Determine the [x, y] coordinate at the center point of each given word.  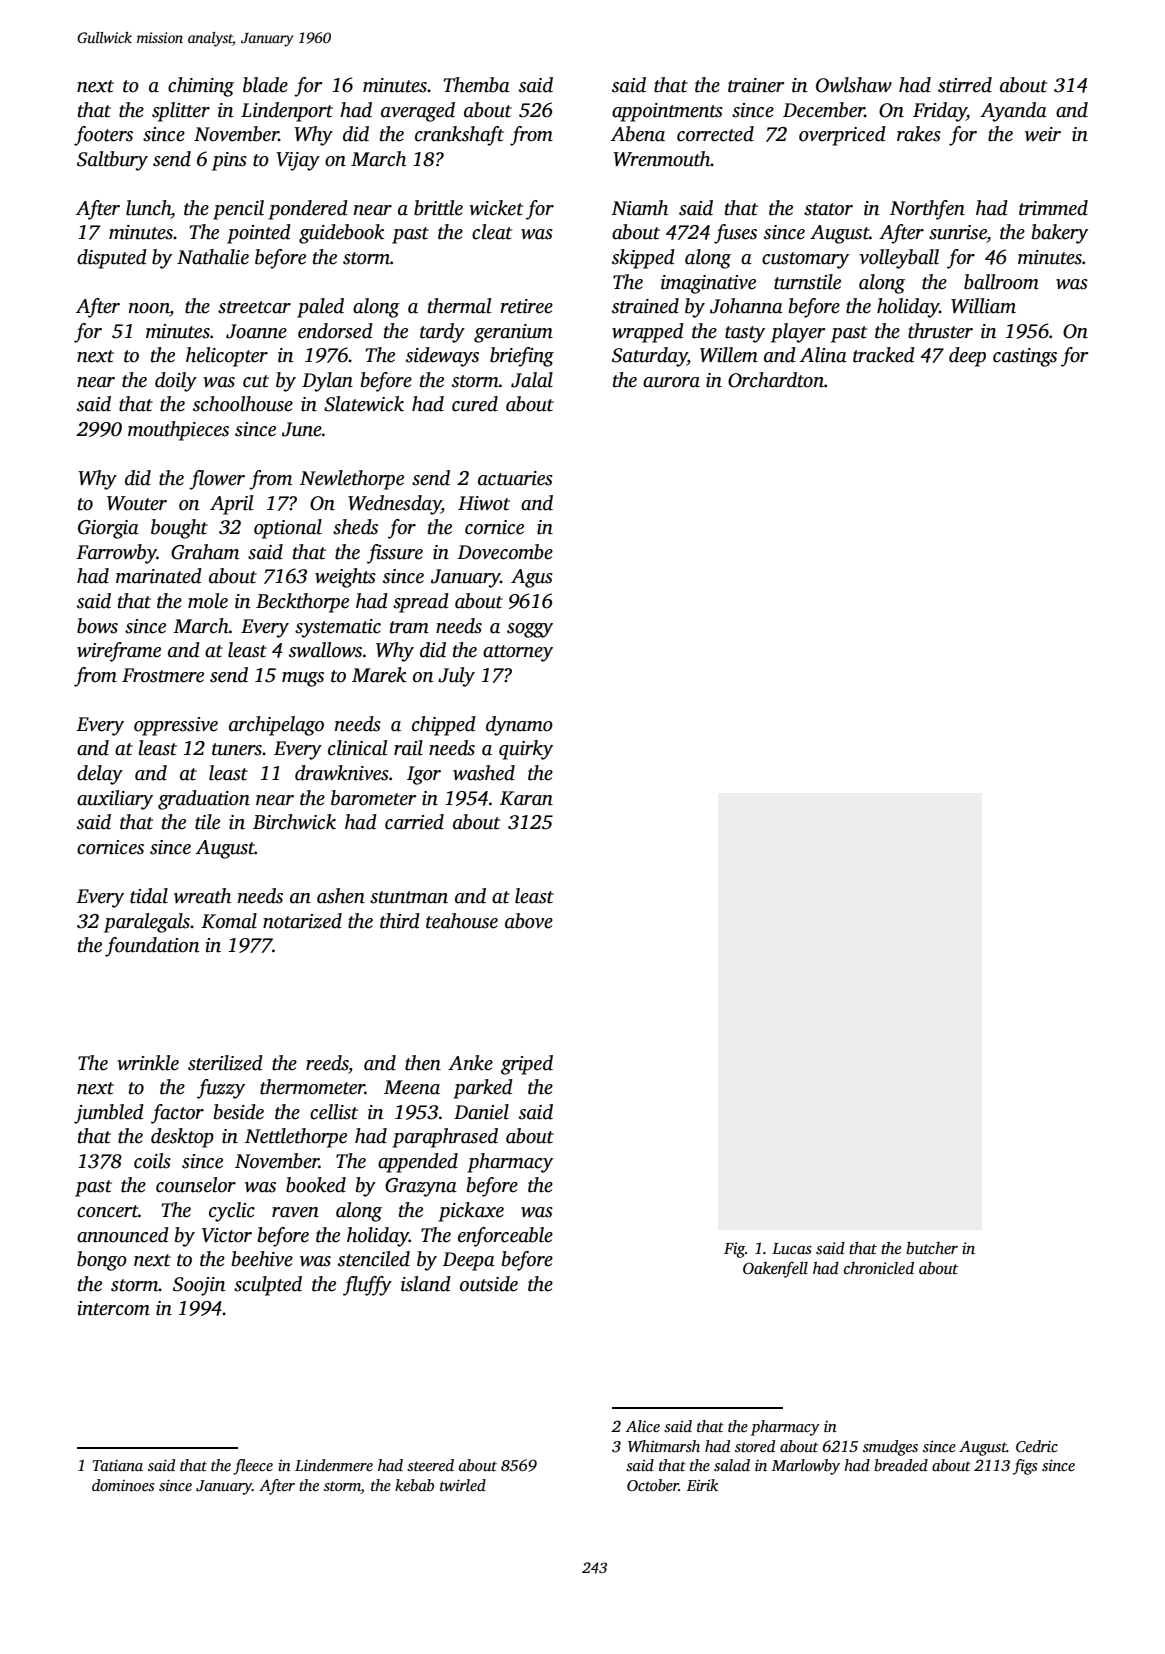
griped [527, 1065]
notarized [302, 921]
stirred [965, 85]
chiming [201, 87]
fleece [253, 1467]
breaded [901, 1465]
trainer [756, 85]
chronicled [879, 1268]
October [653, 1485]
